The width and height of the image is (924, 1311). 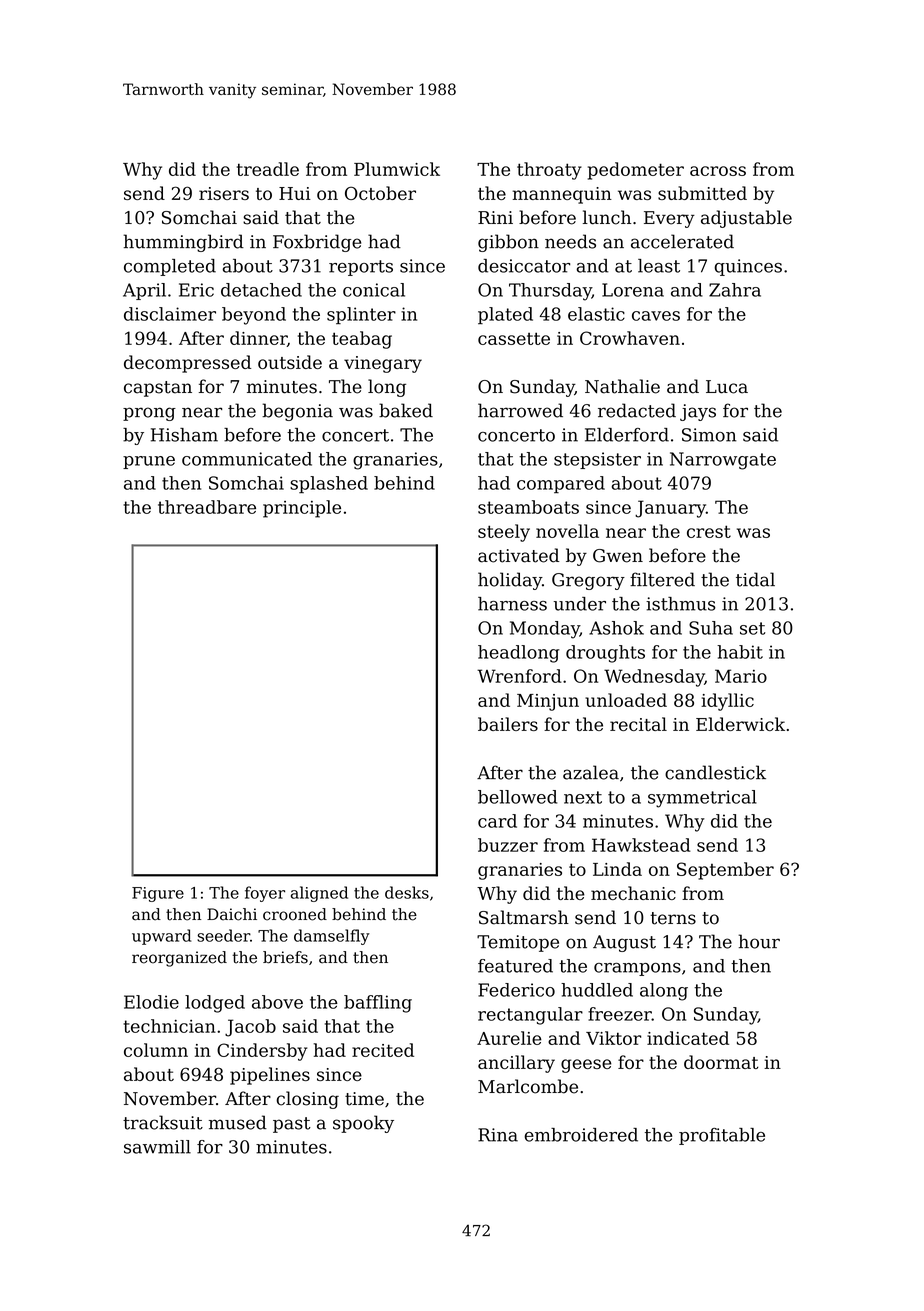 I want to click on Saltmarsh, so click(x=524, y=917).
